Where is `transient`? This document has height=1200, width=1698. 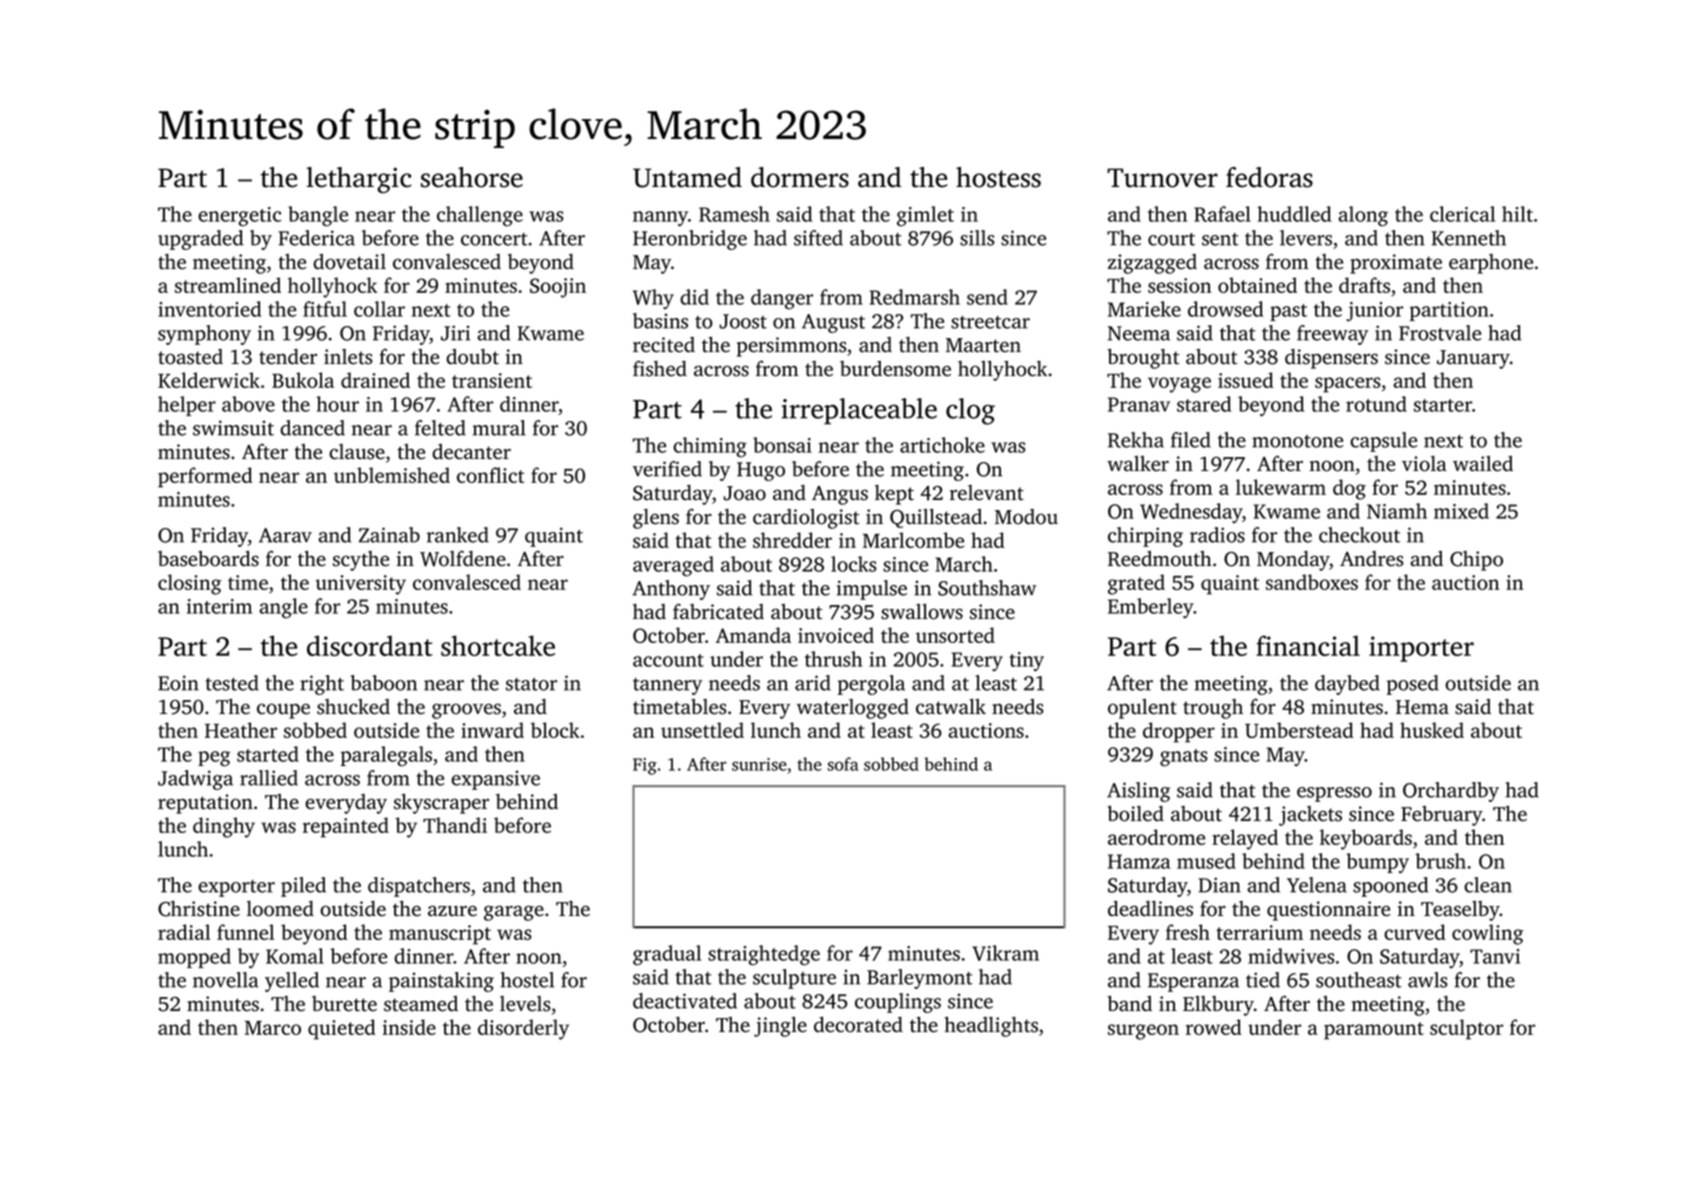 transient is located at coordinates (492, 380).
